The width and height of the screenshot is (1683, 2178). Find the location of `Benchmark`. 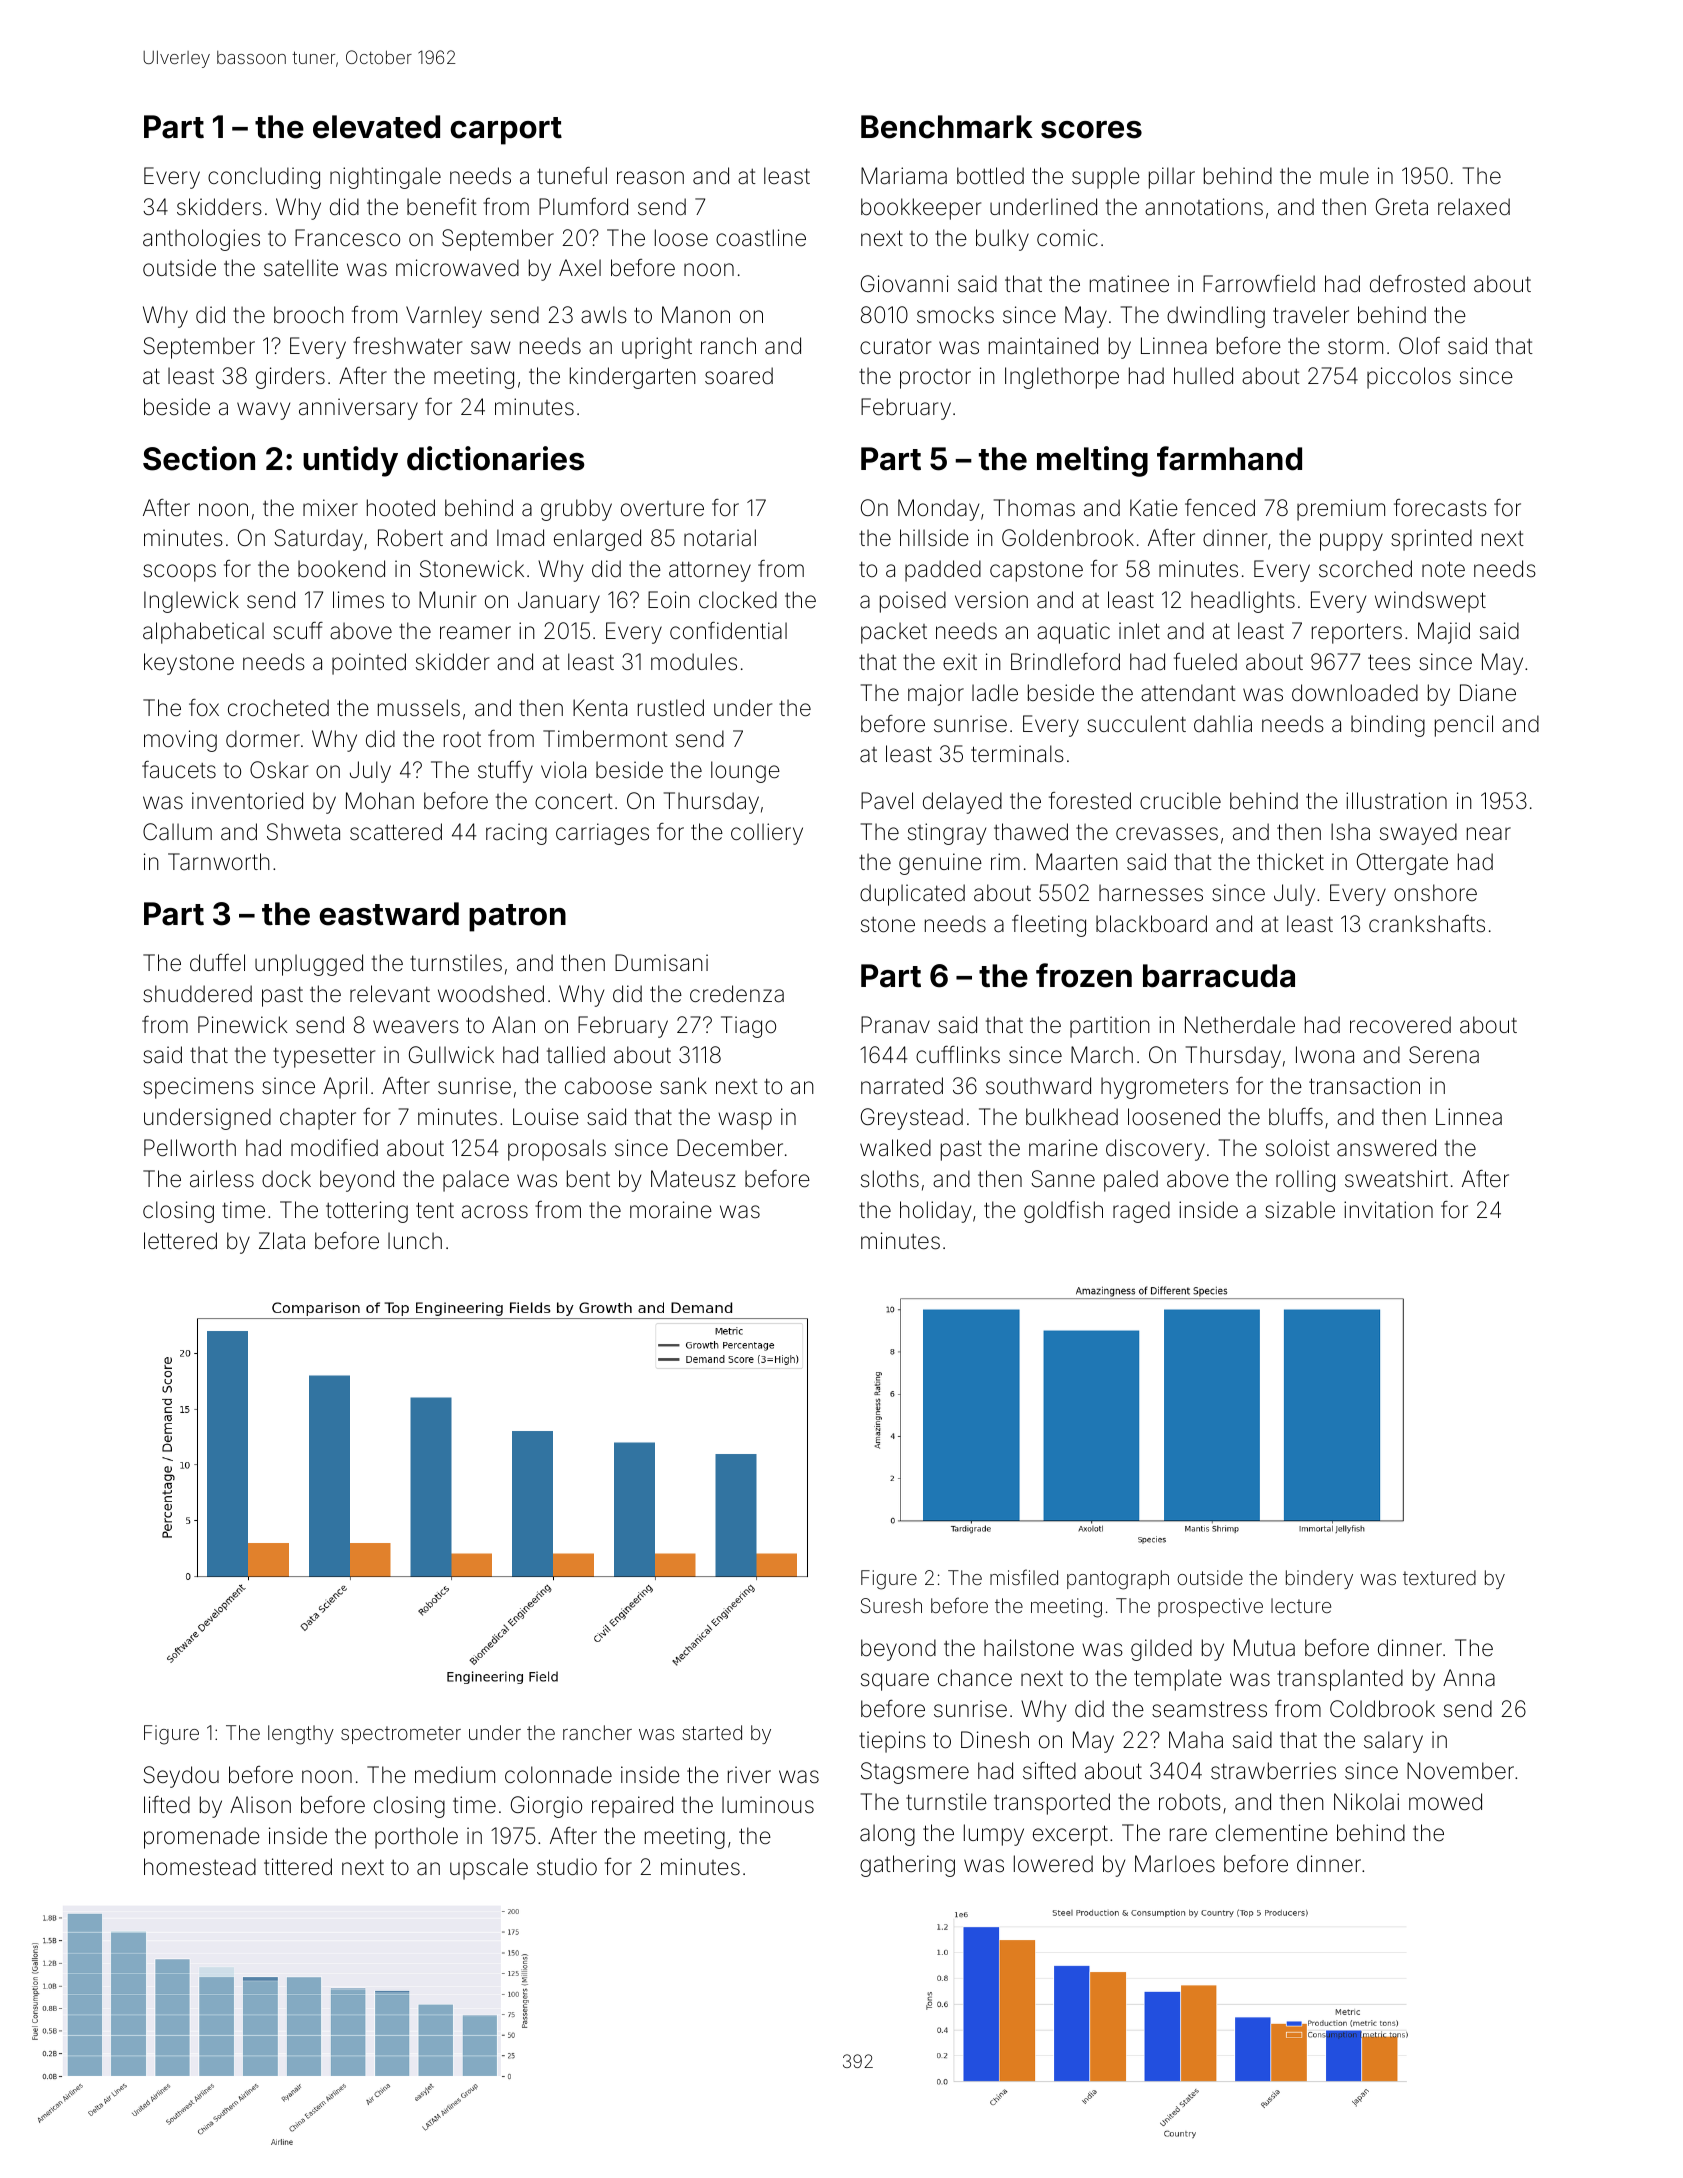

Benchmark is located at coordinates (947, 127).
